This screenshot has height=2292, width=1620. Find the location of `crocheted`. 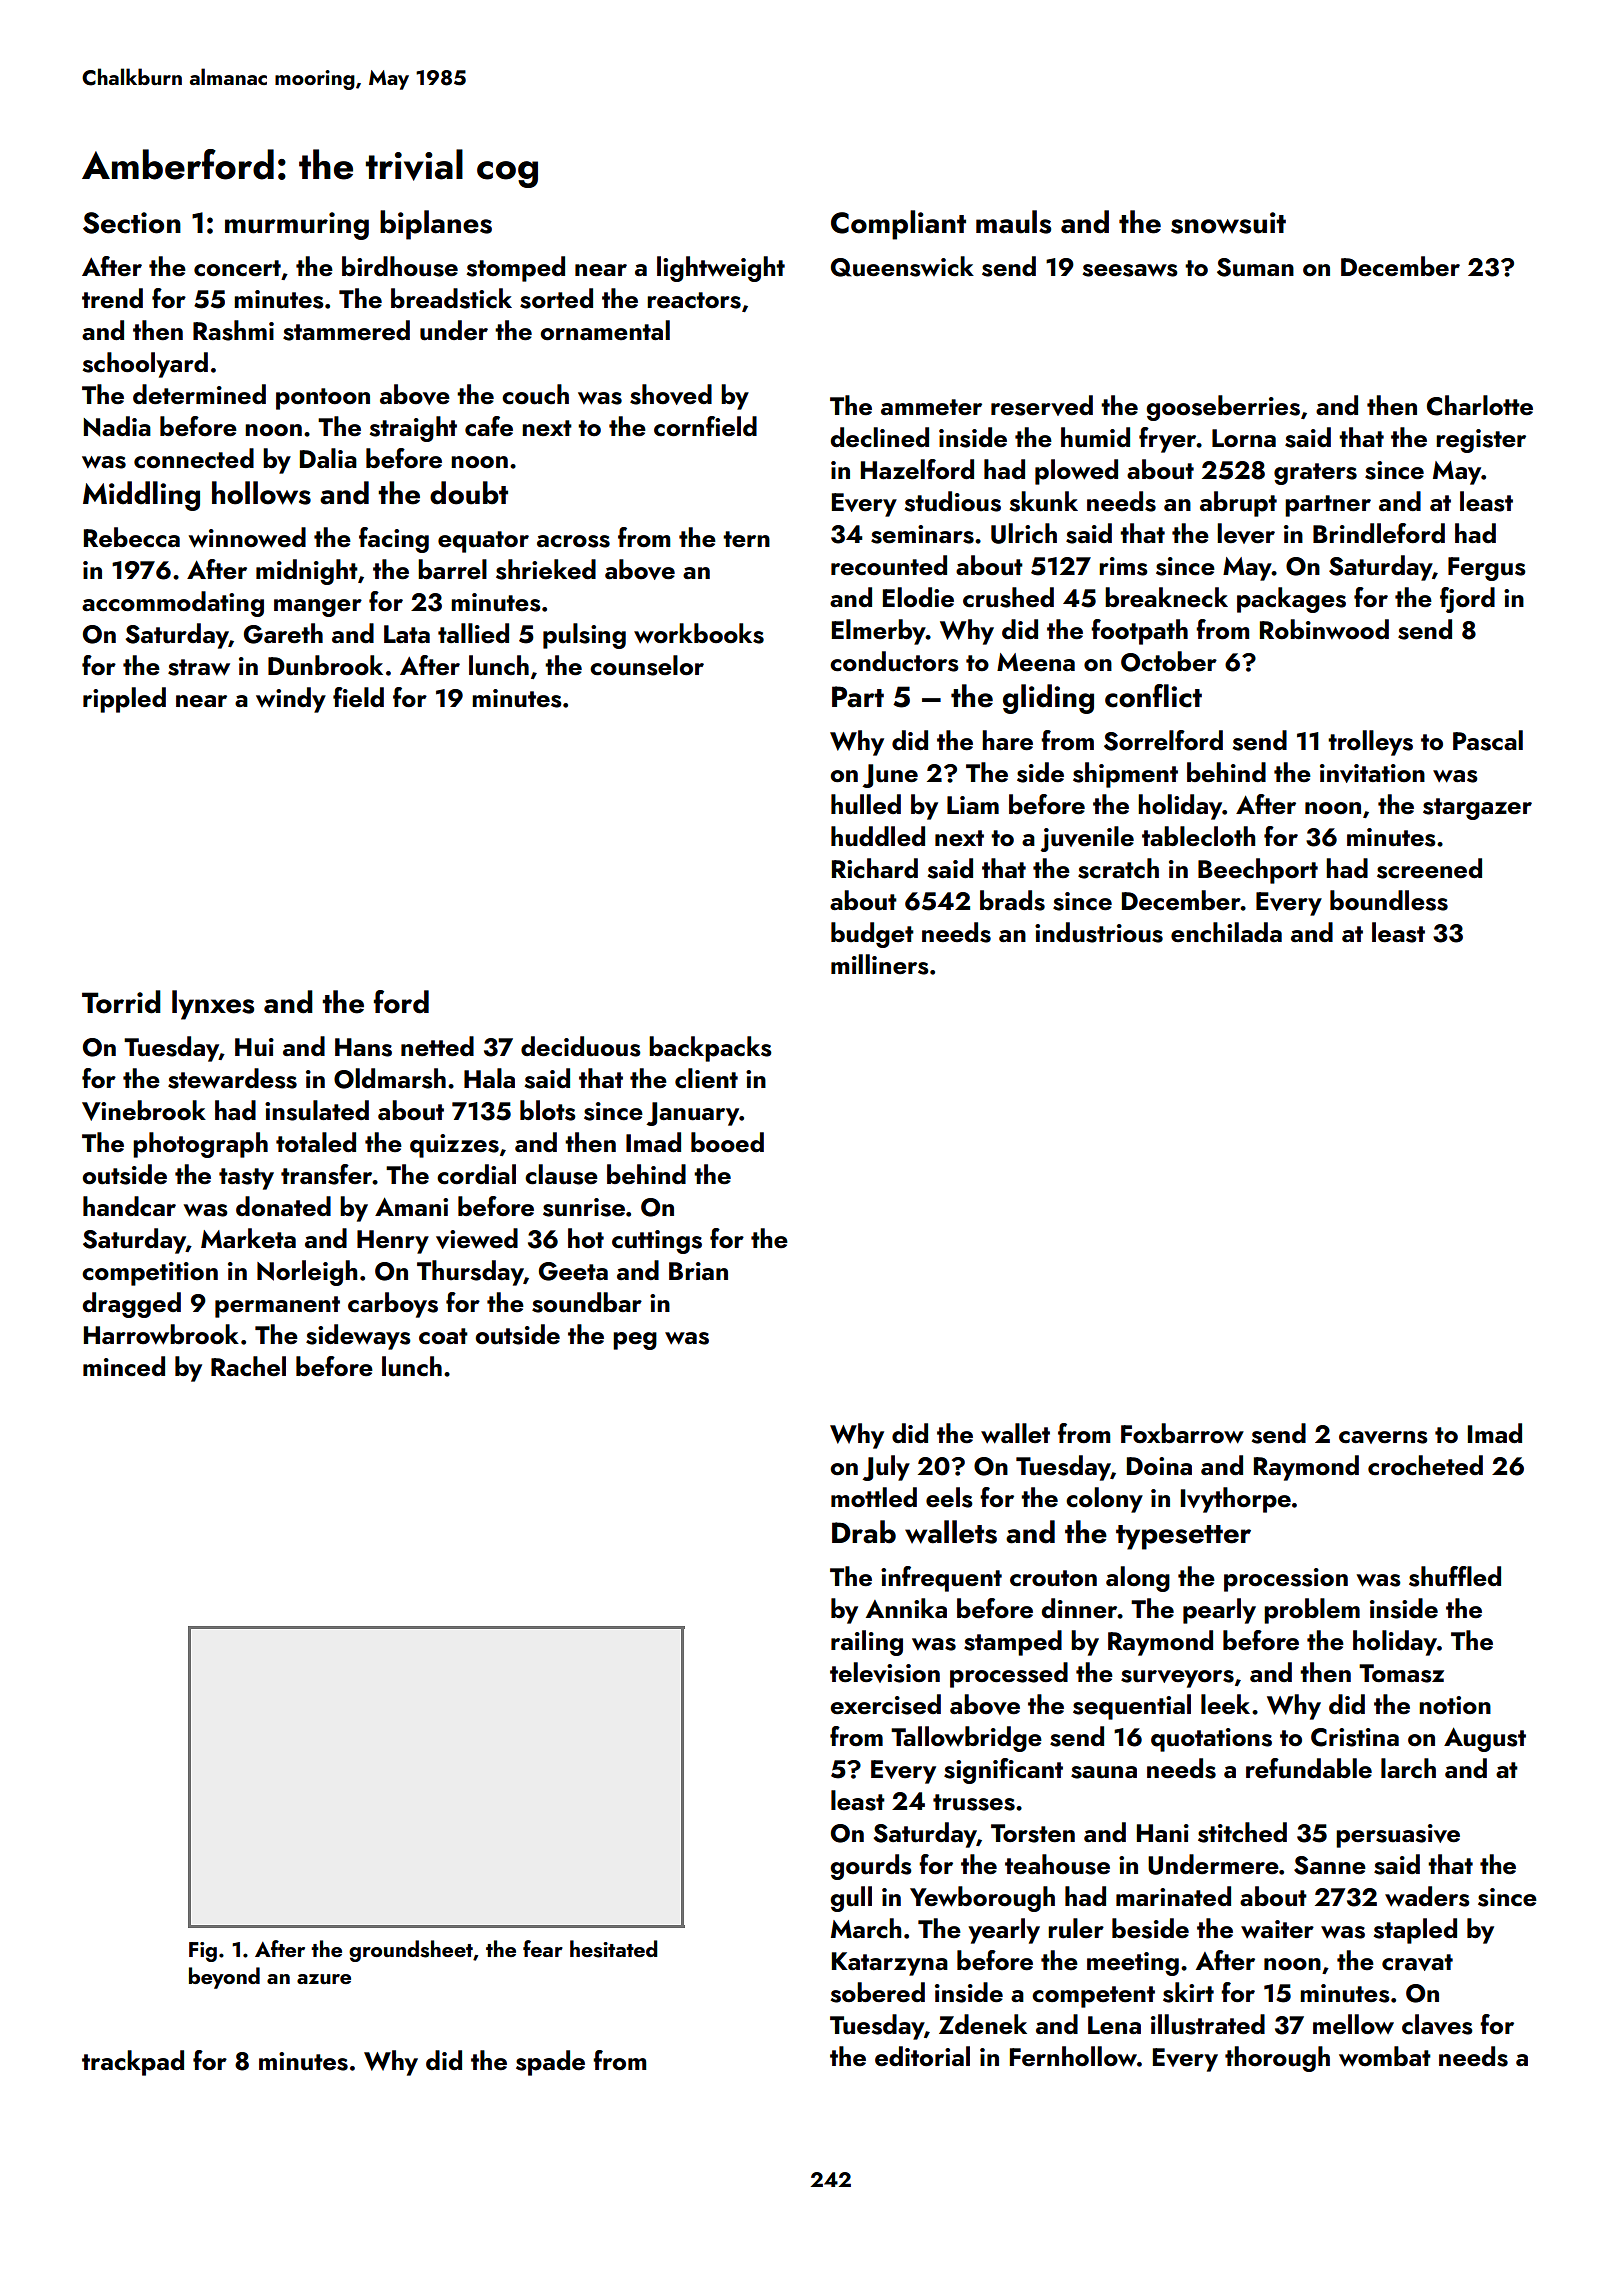

crocheted is located at coordinates (1425, 1465).
